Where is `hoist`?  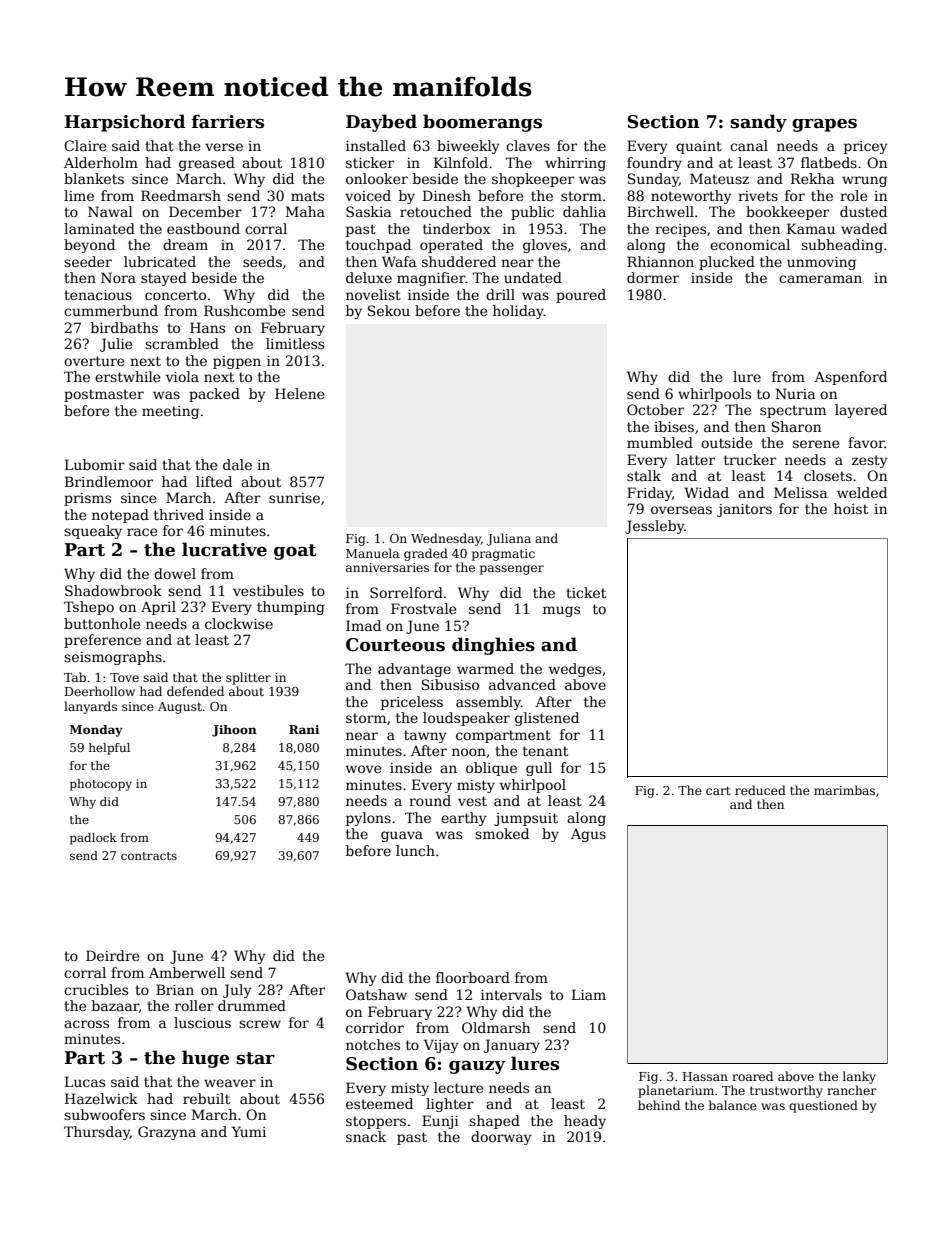
hoist is located at coordinates (851, 508).
